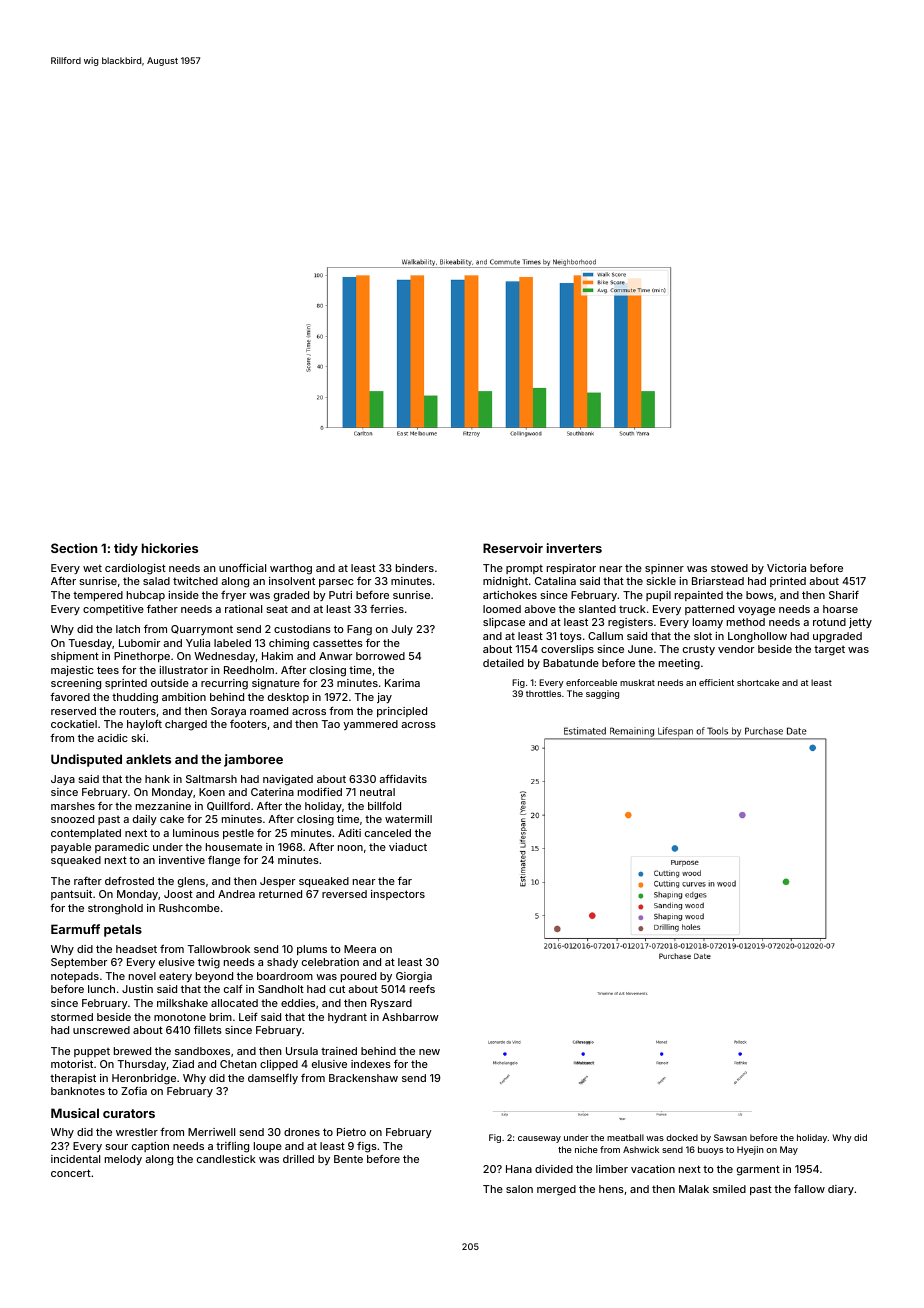 The image size is (924, 1308). Describe the element at coordinates (597, 609) in the screenshot. I see `slanted` at that location.
